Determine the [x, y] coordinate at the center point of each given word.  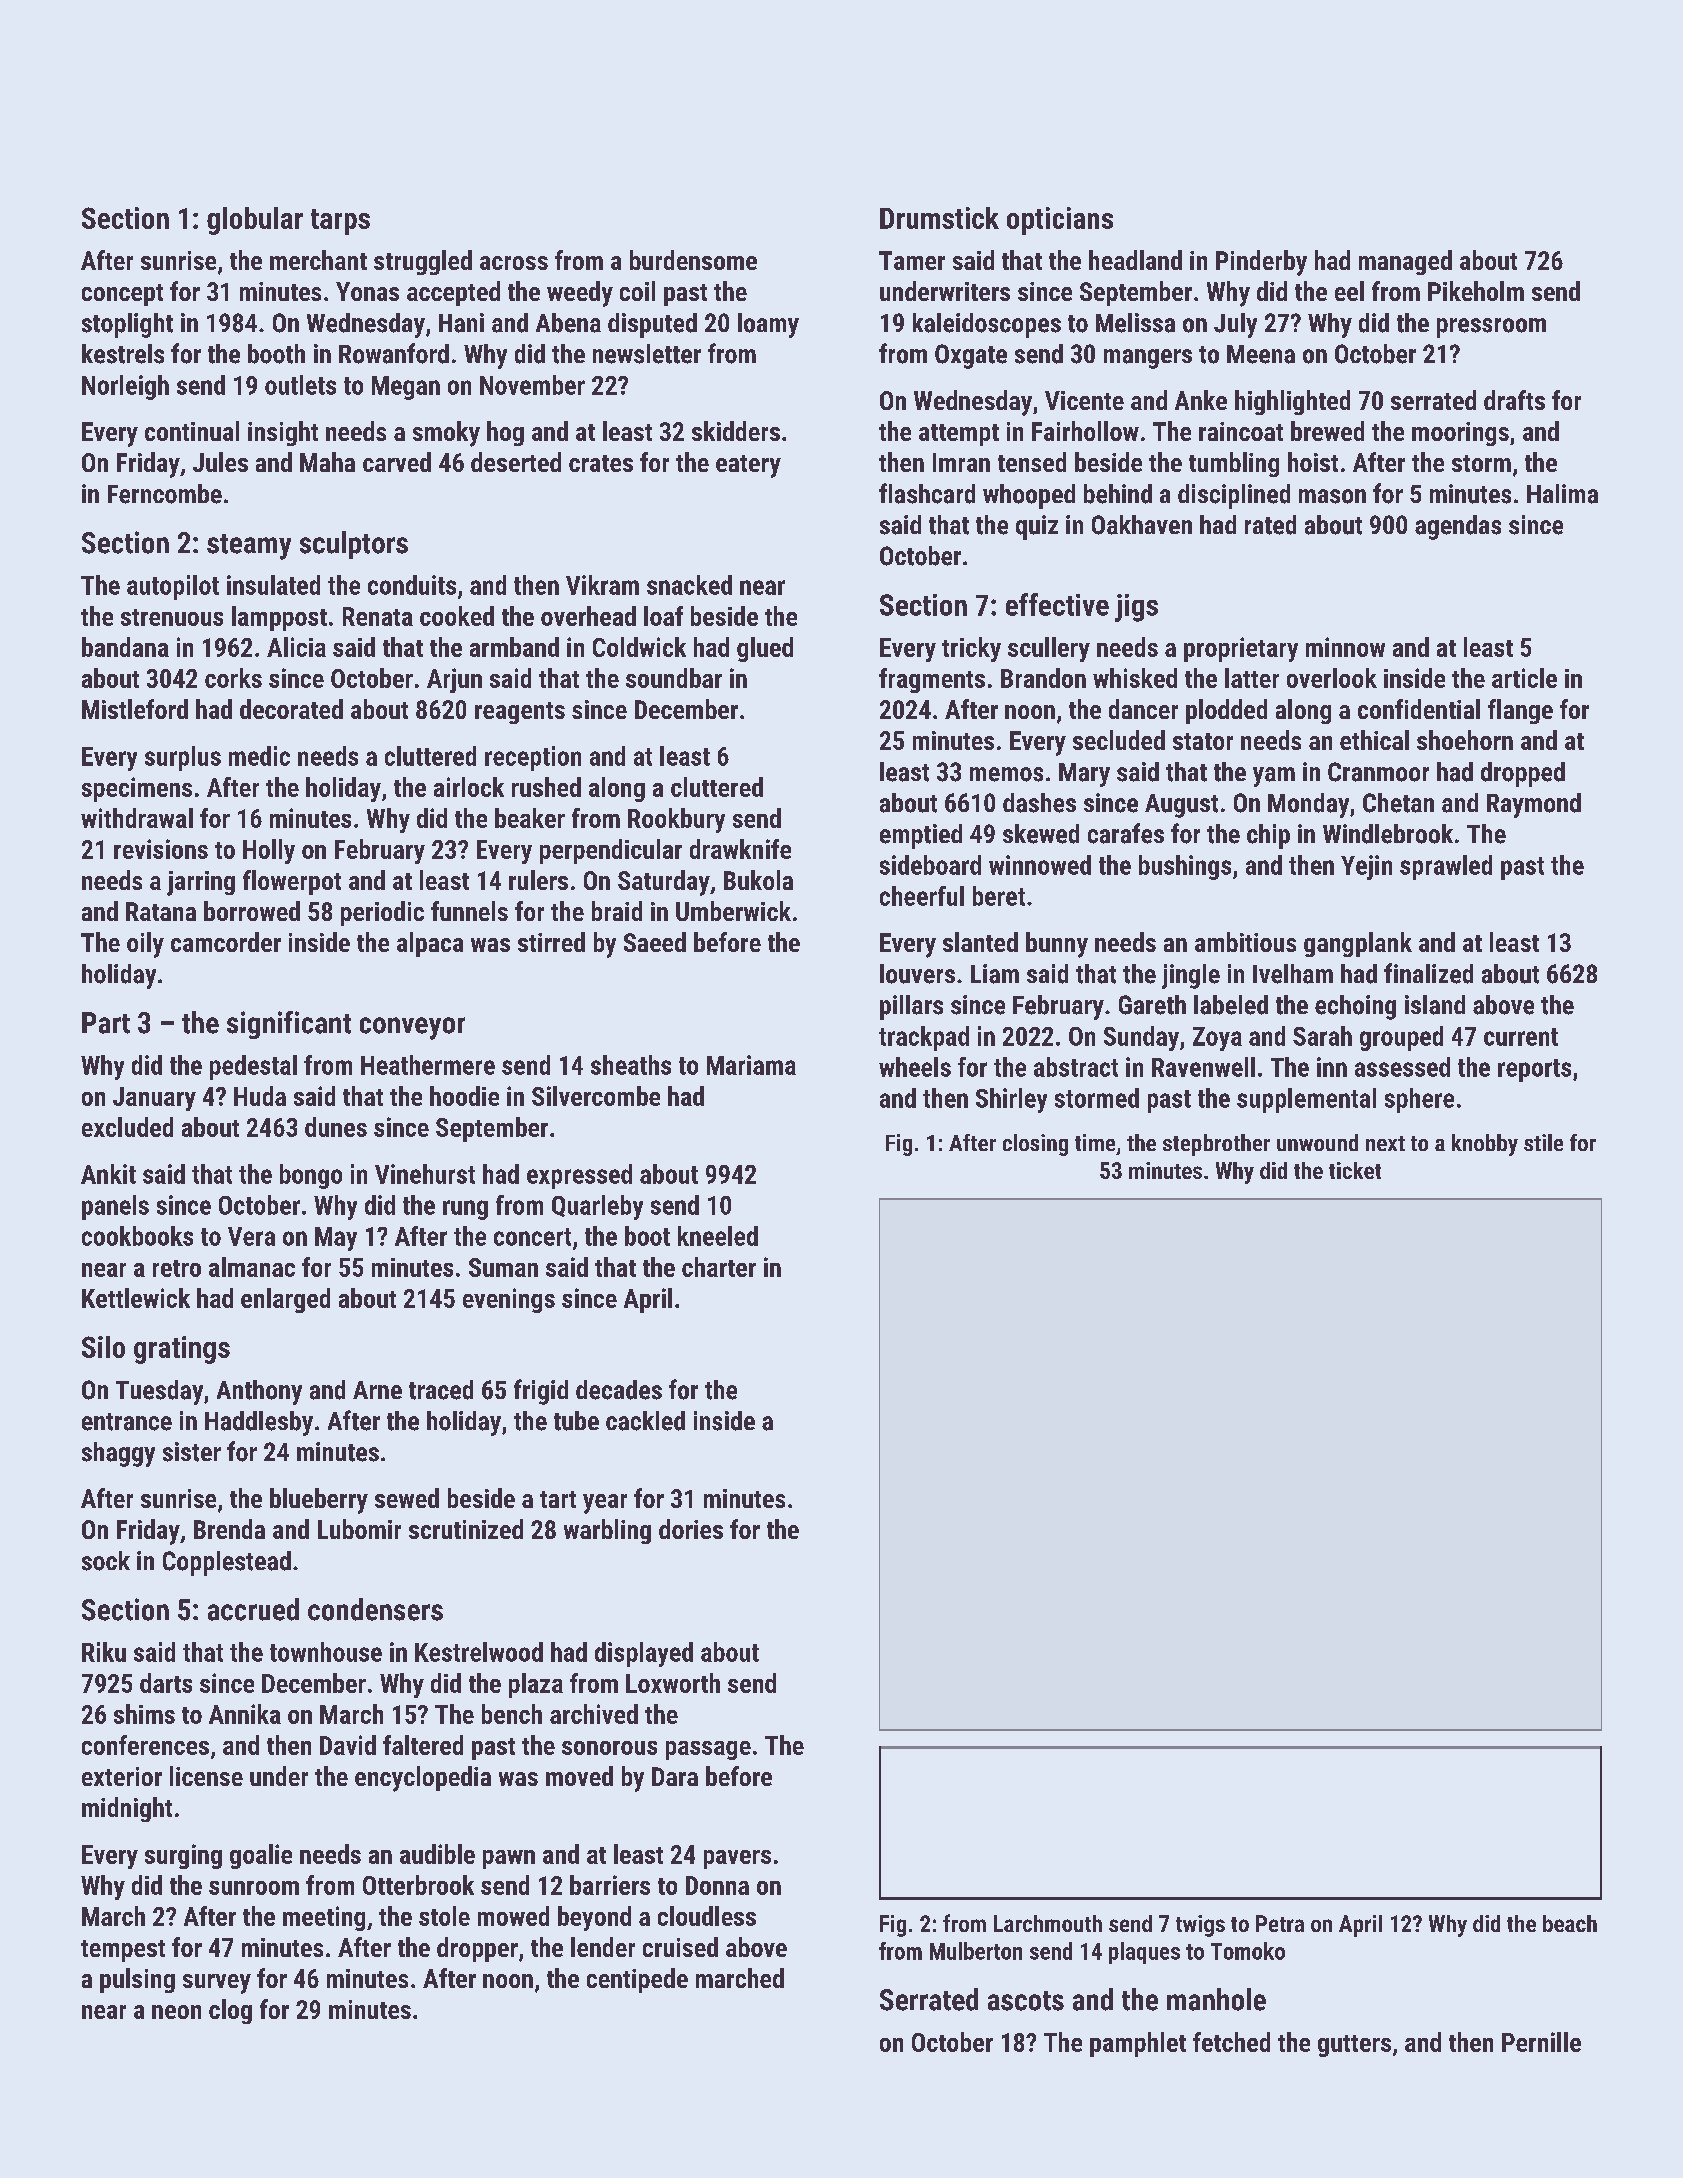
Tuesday [159, 1392]
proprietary [1241, 649]
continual [192, 431]
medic [259, 756]
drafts [1514, 400]
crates [601, 463]
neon [176, 2012]
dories [691, 1529]
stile [1543, 1142]
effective [1057, 604]
